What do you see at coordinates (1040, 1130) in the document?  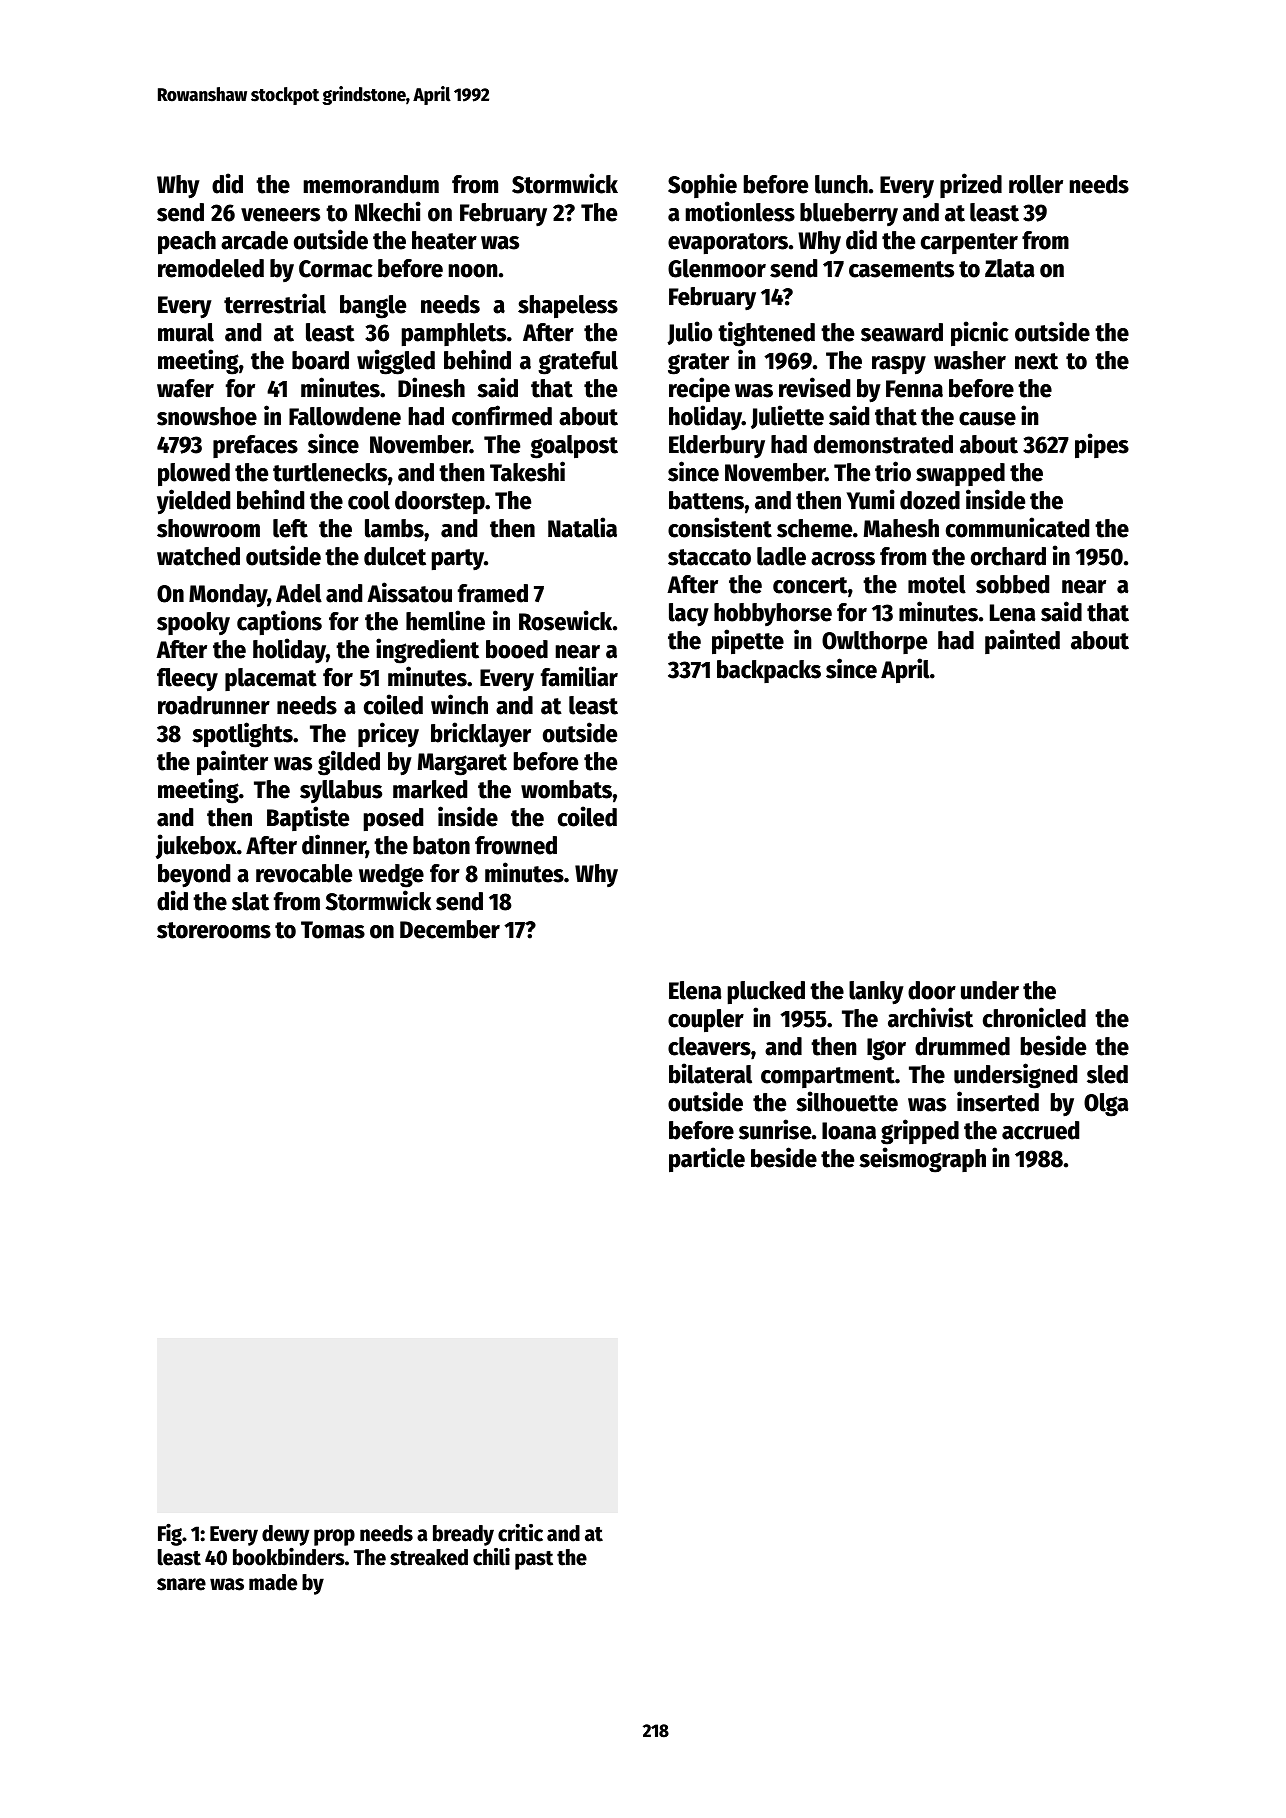 I see `accrued` at bounding box center [1040, 1130].
